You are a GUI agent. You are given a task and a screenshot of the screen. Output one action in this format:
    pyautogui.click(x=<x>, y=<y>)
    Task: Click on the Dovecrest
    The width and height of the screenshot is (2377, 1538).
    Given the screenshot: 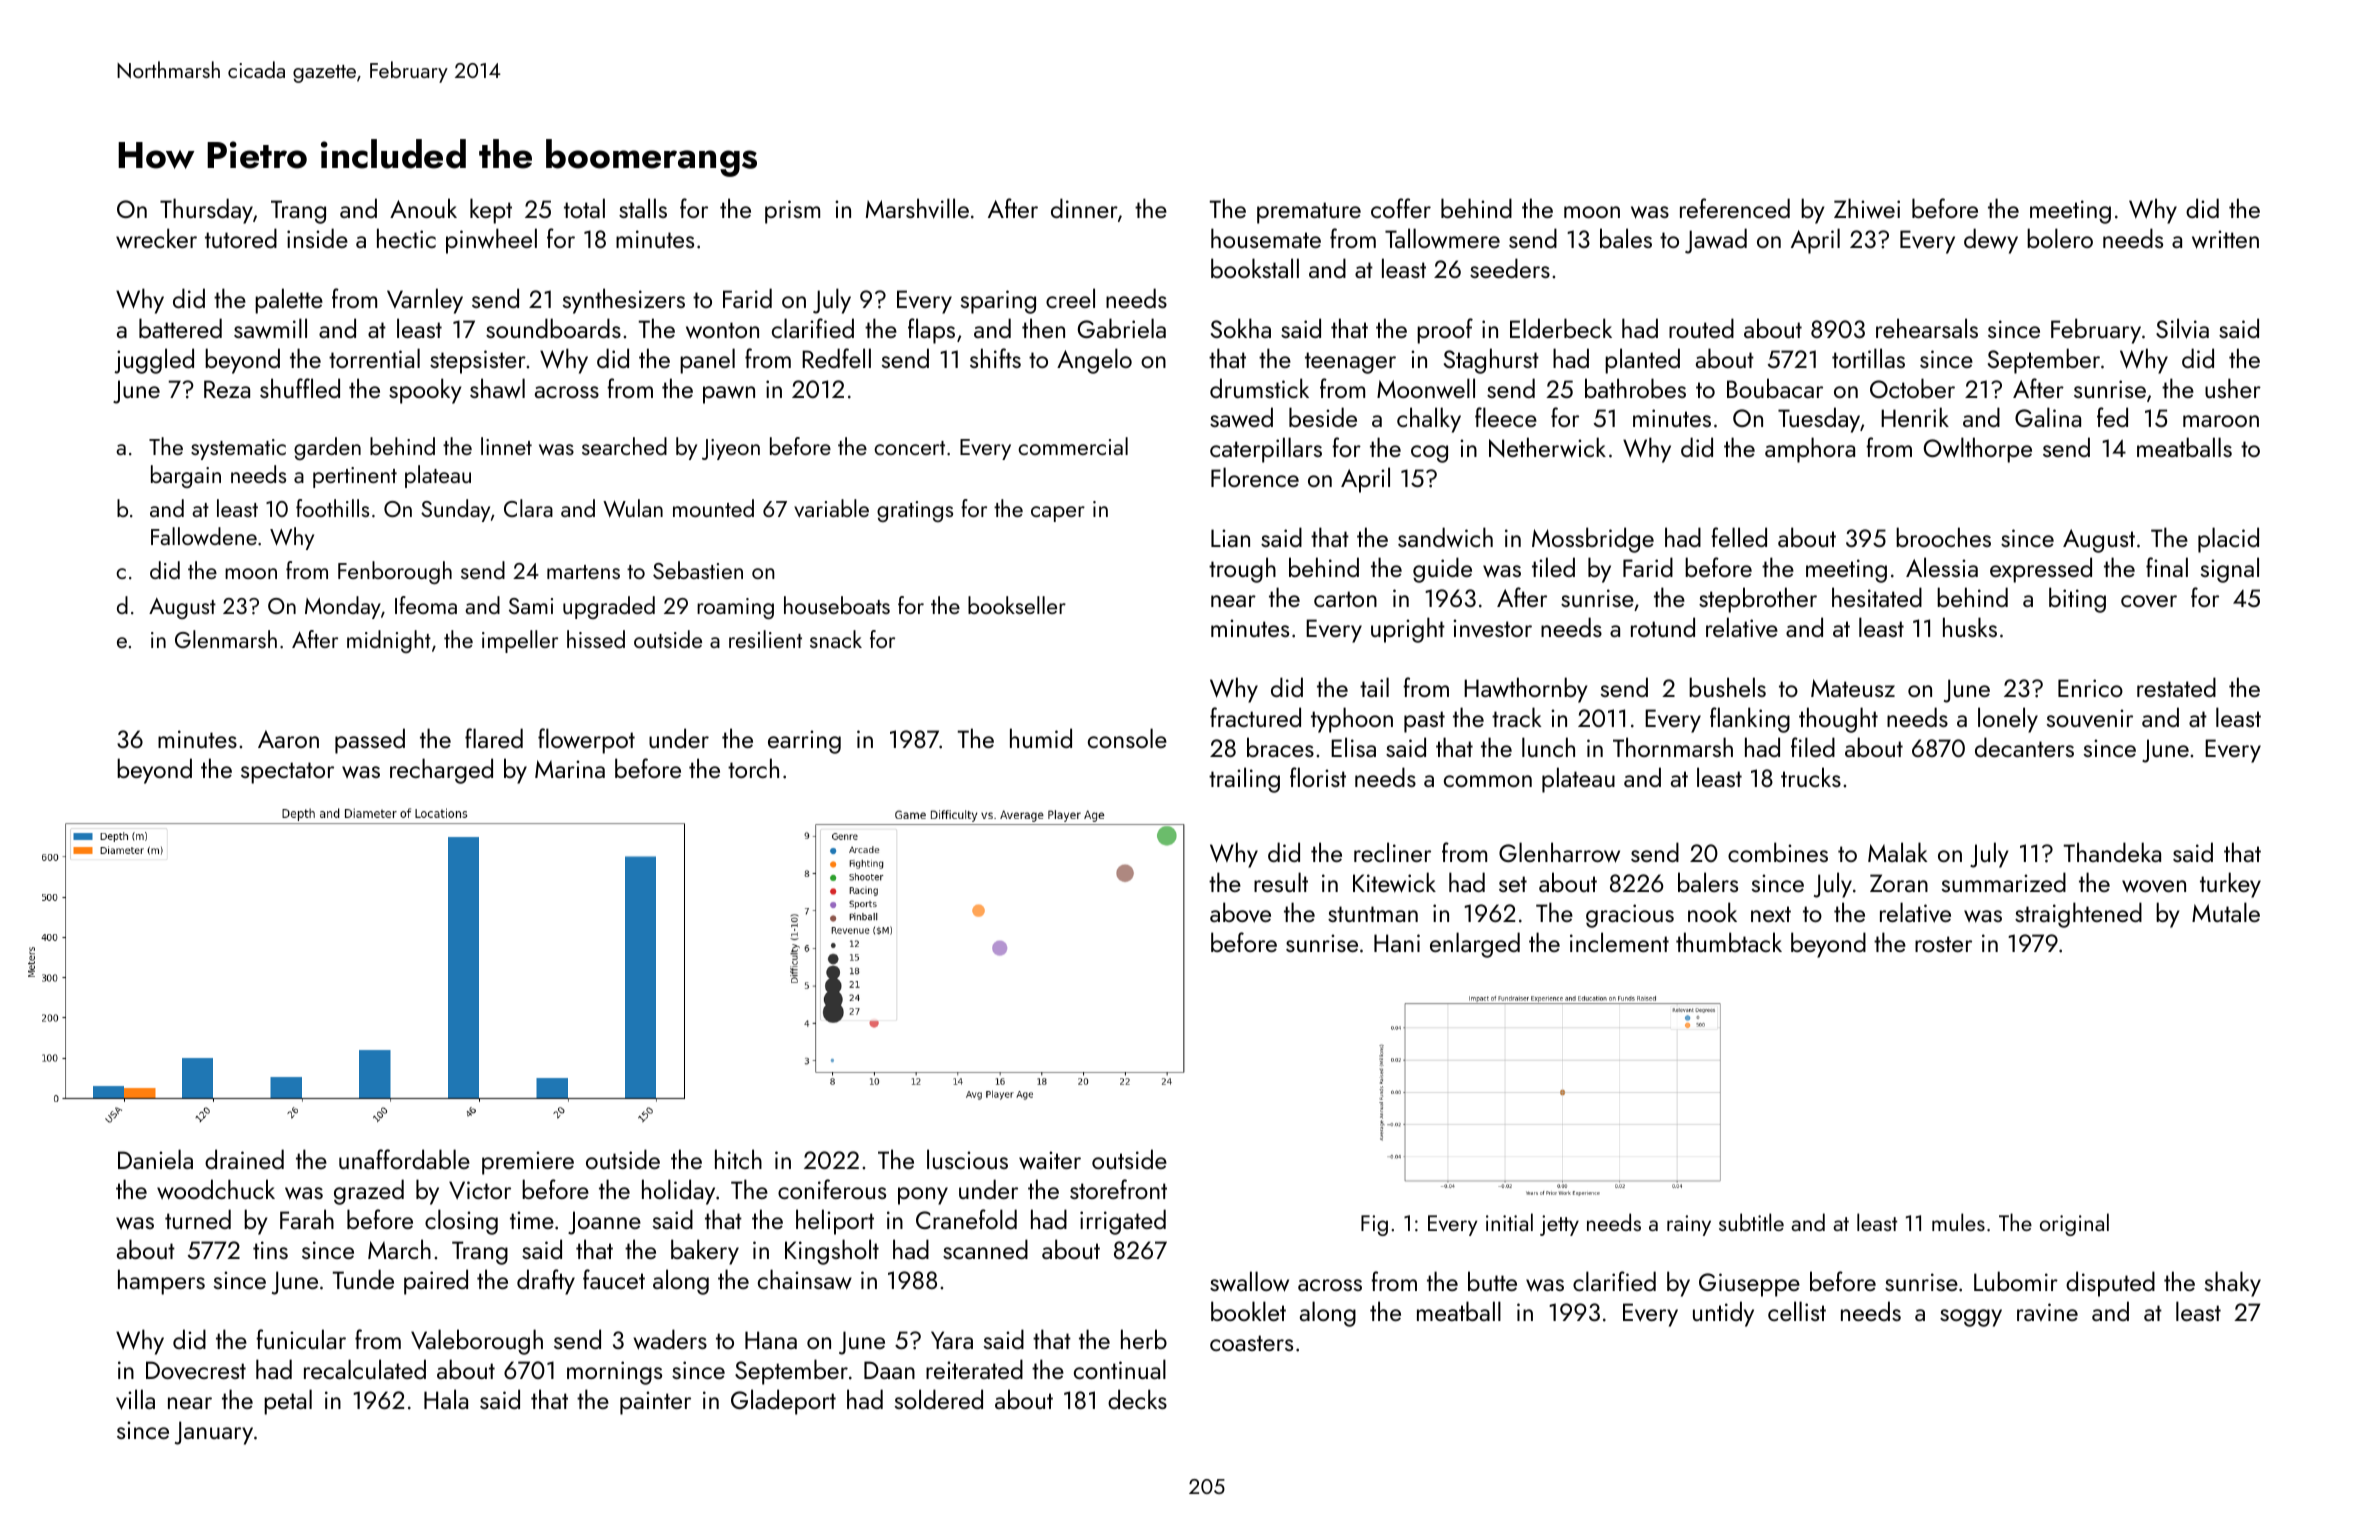 What is the action you would take?
    pyautogui.click(x=196, y=1370)
